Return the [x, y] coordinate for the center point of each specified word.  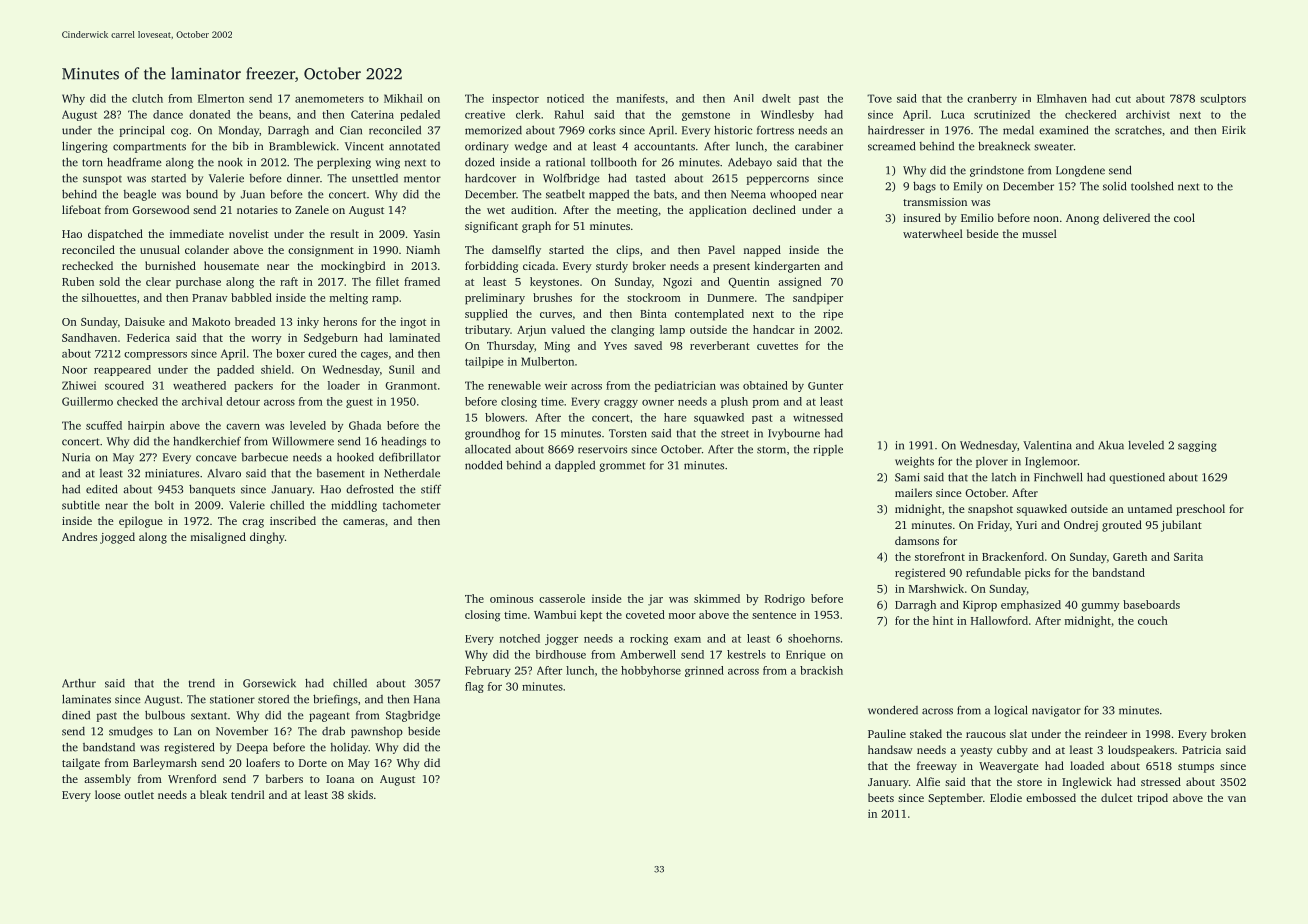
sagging [1197, 446]
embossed [1051, 797]
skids [360, 794]
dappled [575, 466]
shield [276, 369]
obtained [765, 385]
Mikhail [403, 98]
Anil [744, 98]
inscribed [293, 520]
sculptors [1223, 99]
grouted [1122, 526]
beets [881, 797]
